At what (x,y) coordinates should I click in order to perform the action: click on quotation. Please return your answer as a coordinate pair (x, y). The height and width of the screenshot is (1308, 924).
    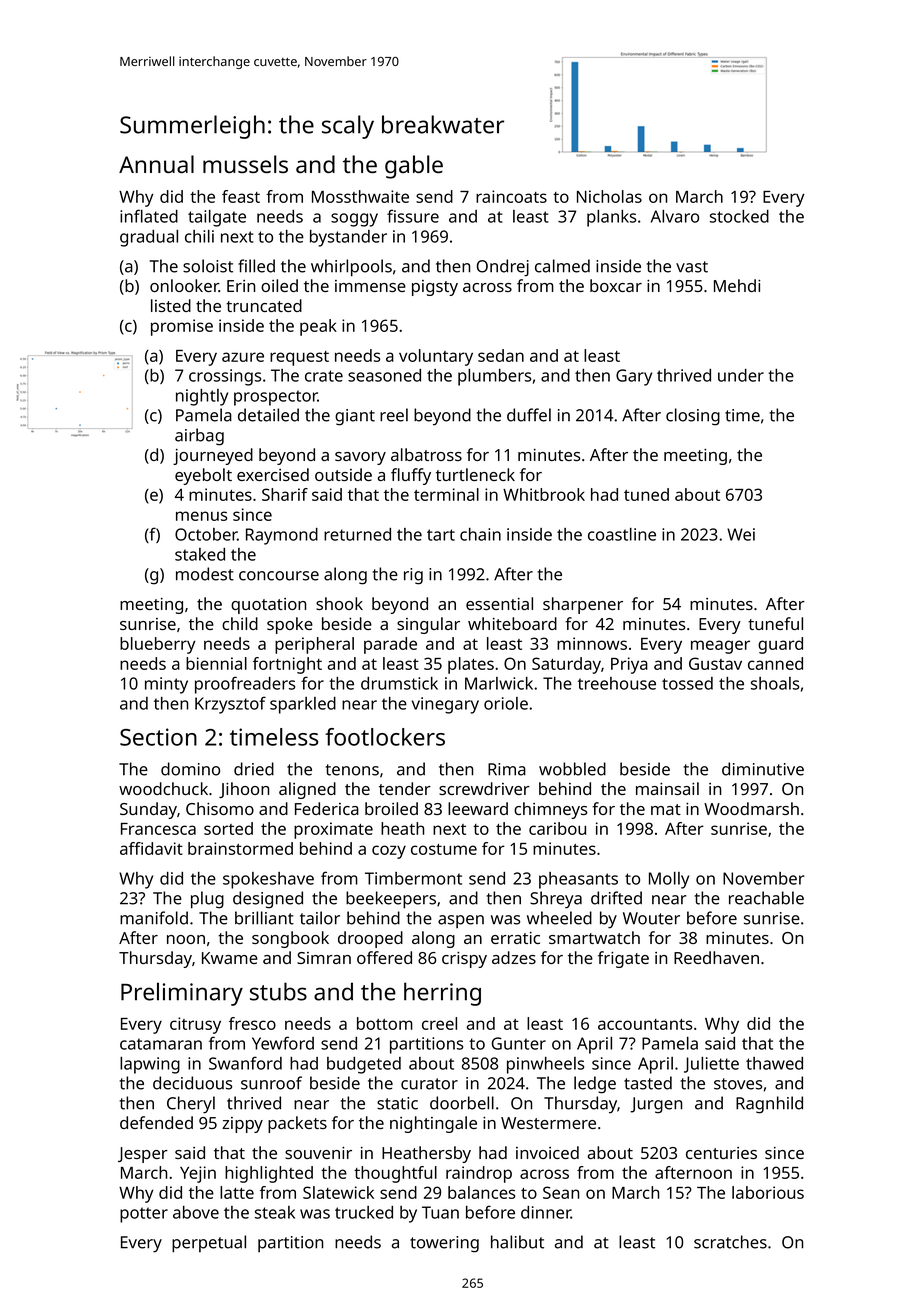
    Looking at the image, I should click on (268, 606).
